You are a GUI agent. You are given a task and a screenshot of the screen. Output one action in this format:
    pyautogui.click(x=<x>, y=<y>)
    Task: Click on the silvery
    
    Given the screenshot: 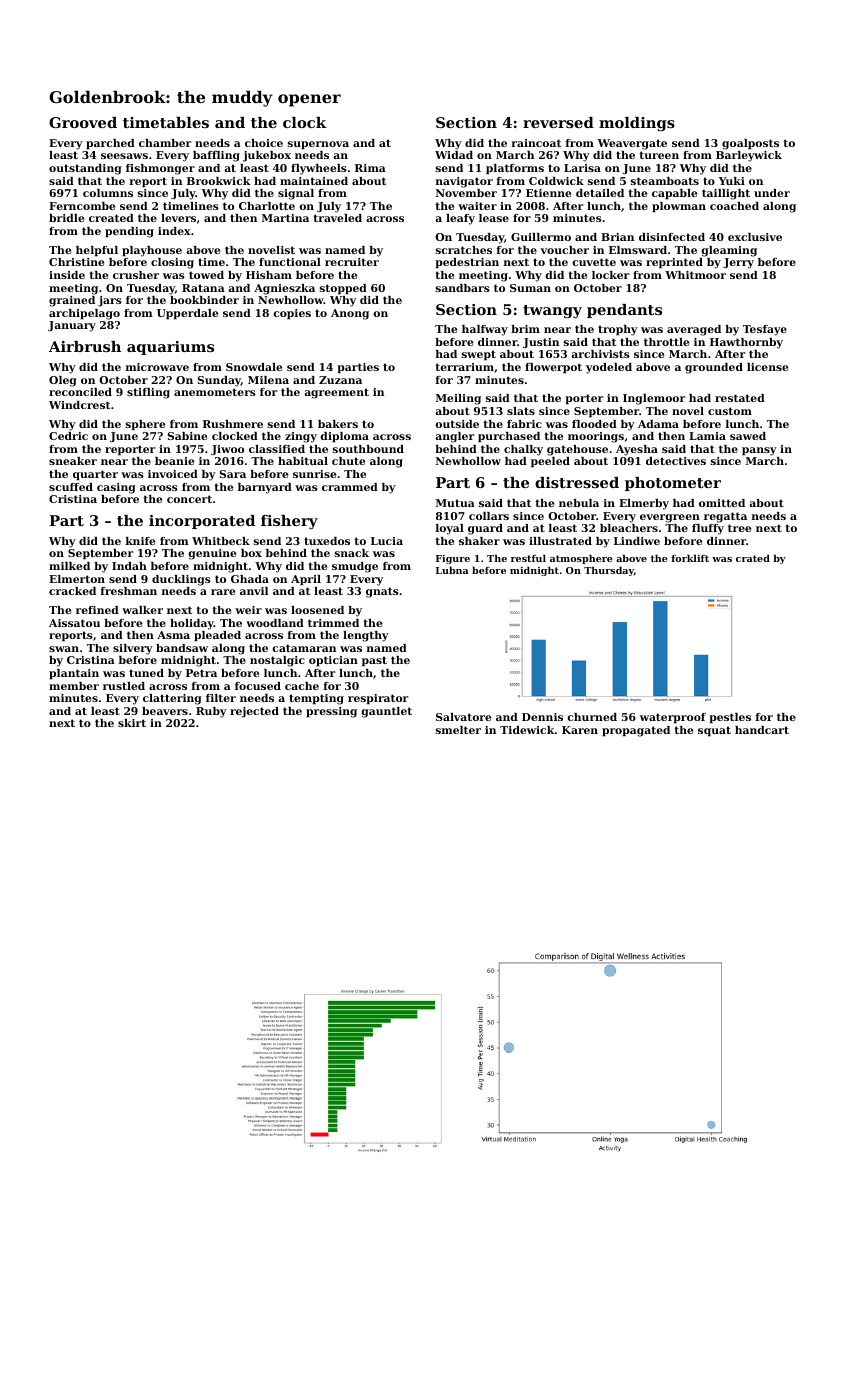 What is the action you would take?
    pyautogui.click(x=133, y=649)
